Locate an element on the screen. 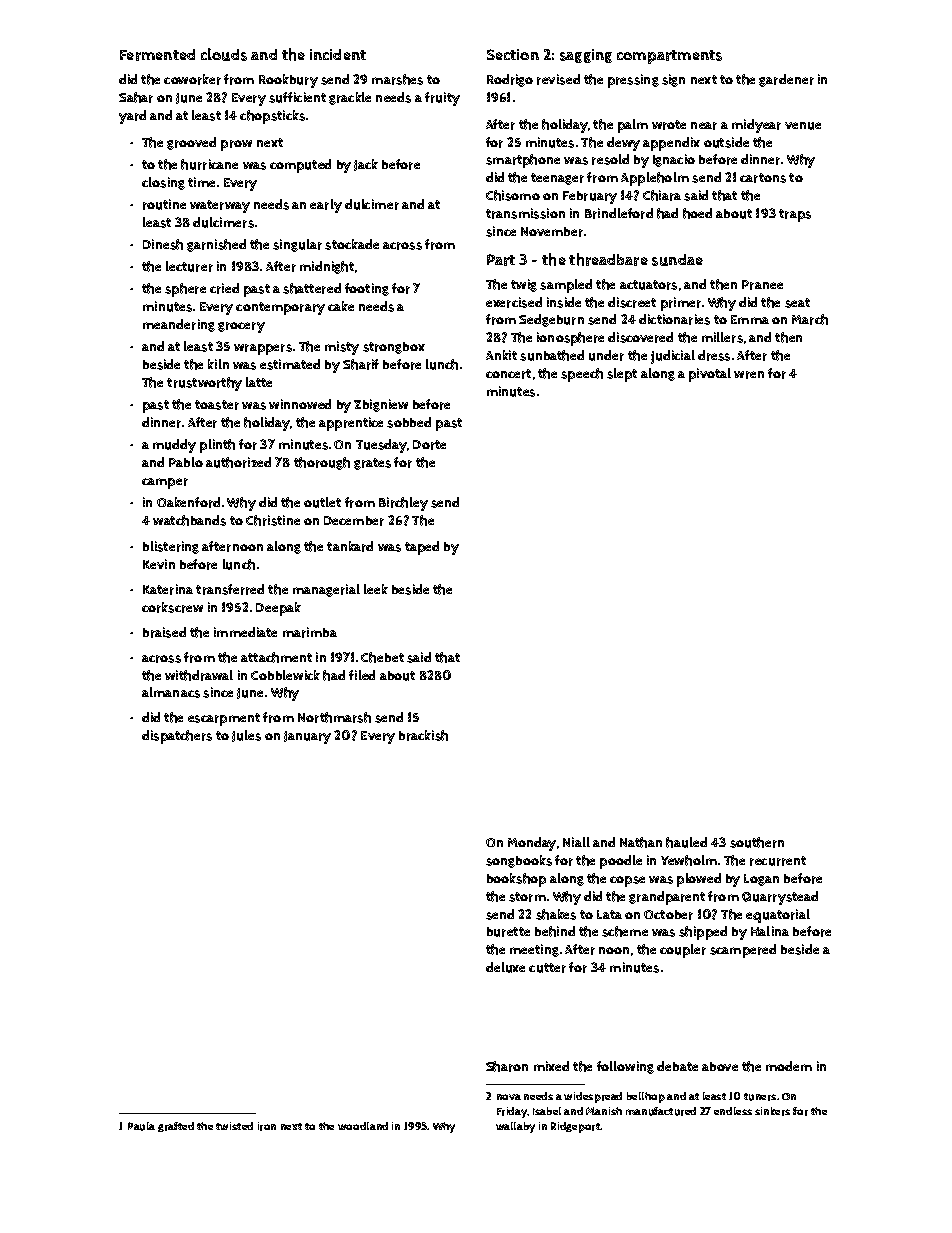 The image size is (952, 1233). deluxe is located at coordinates (505, 967).
